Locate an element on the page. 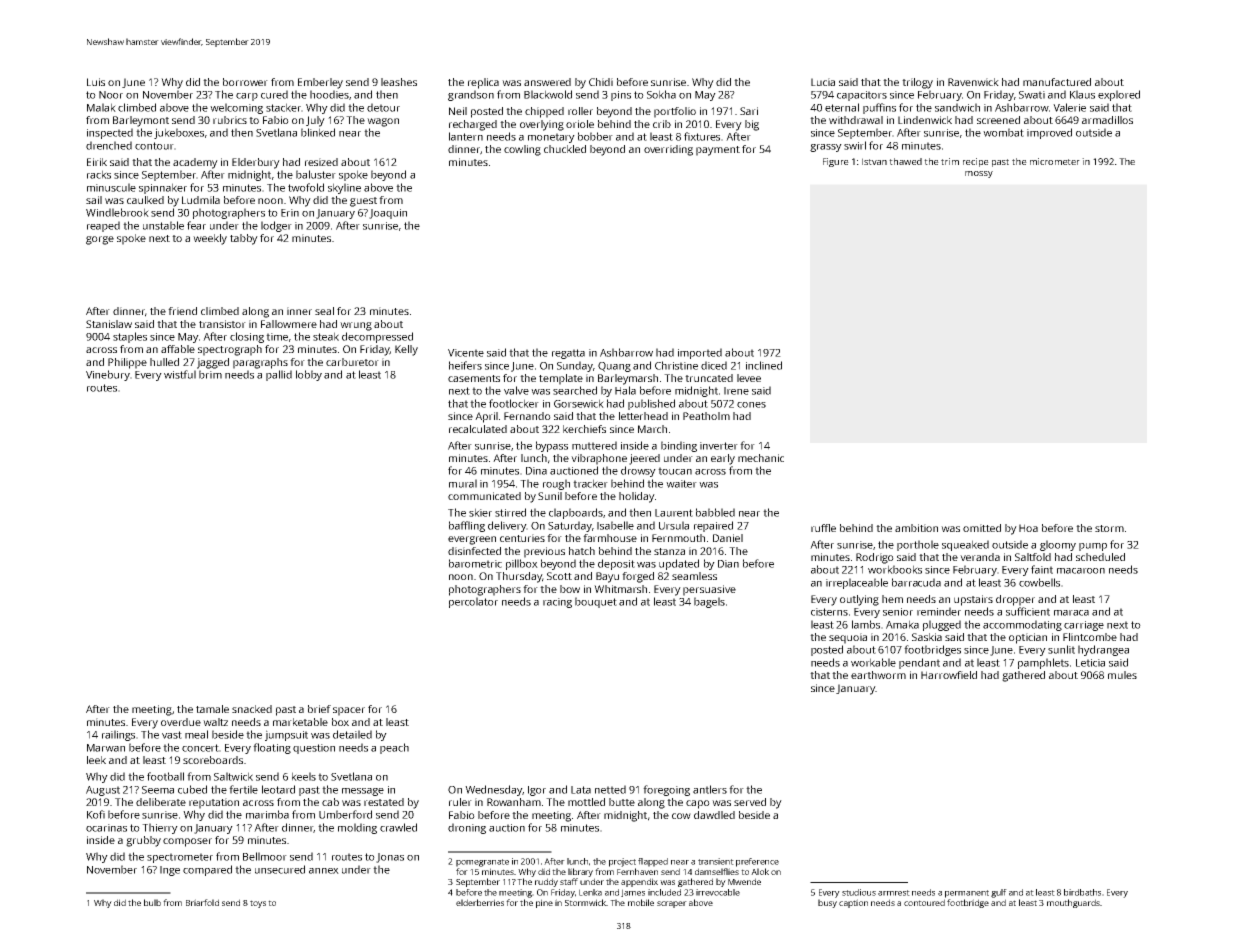 Image resolution: width=1233 pixels, height=952 pixels. Elderbury is located at coordinates (256, 163).
